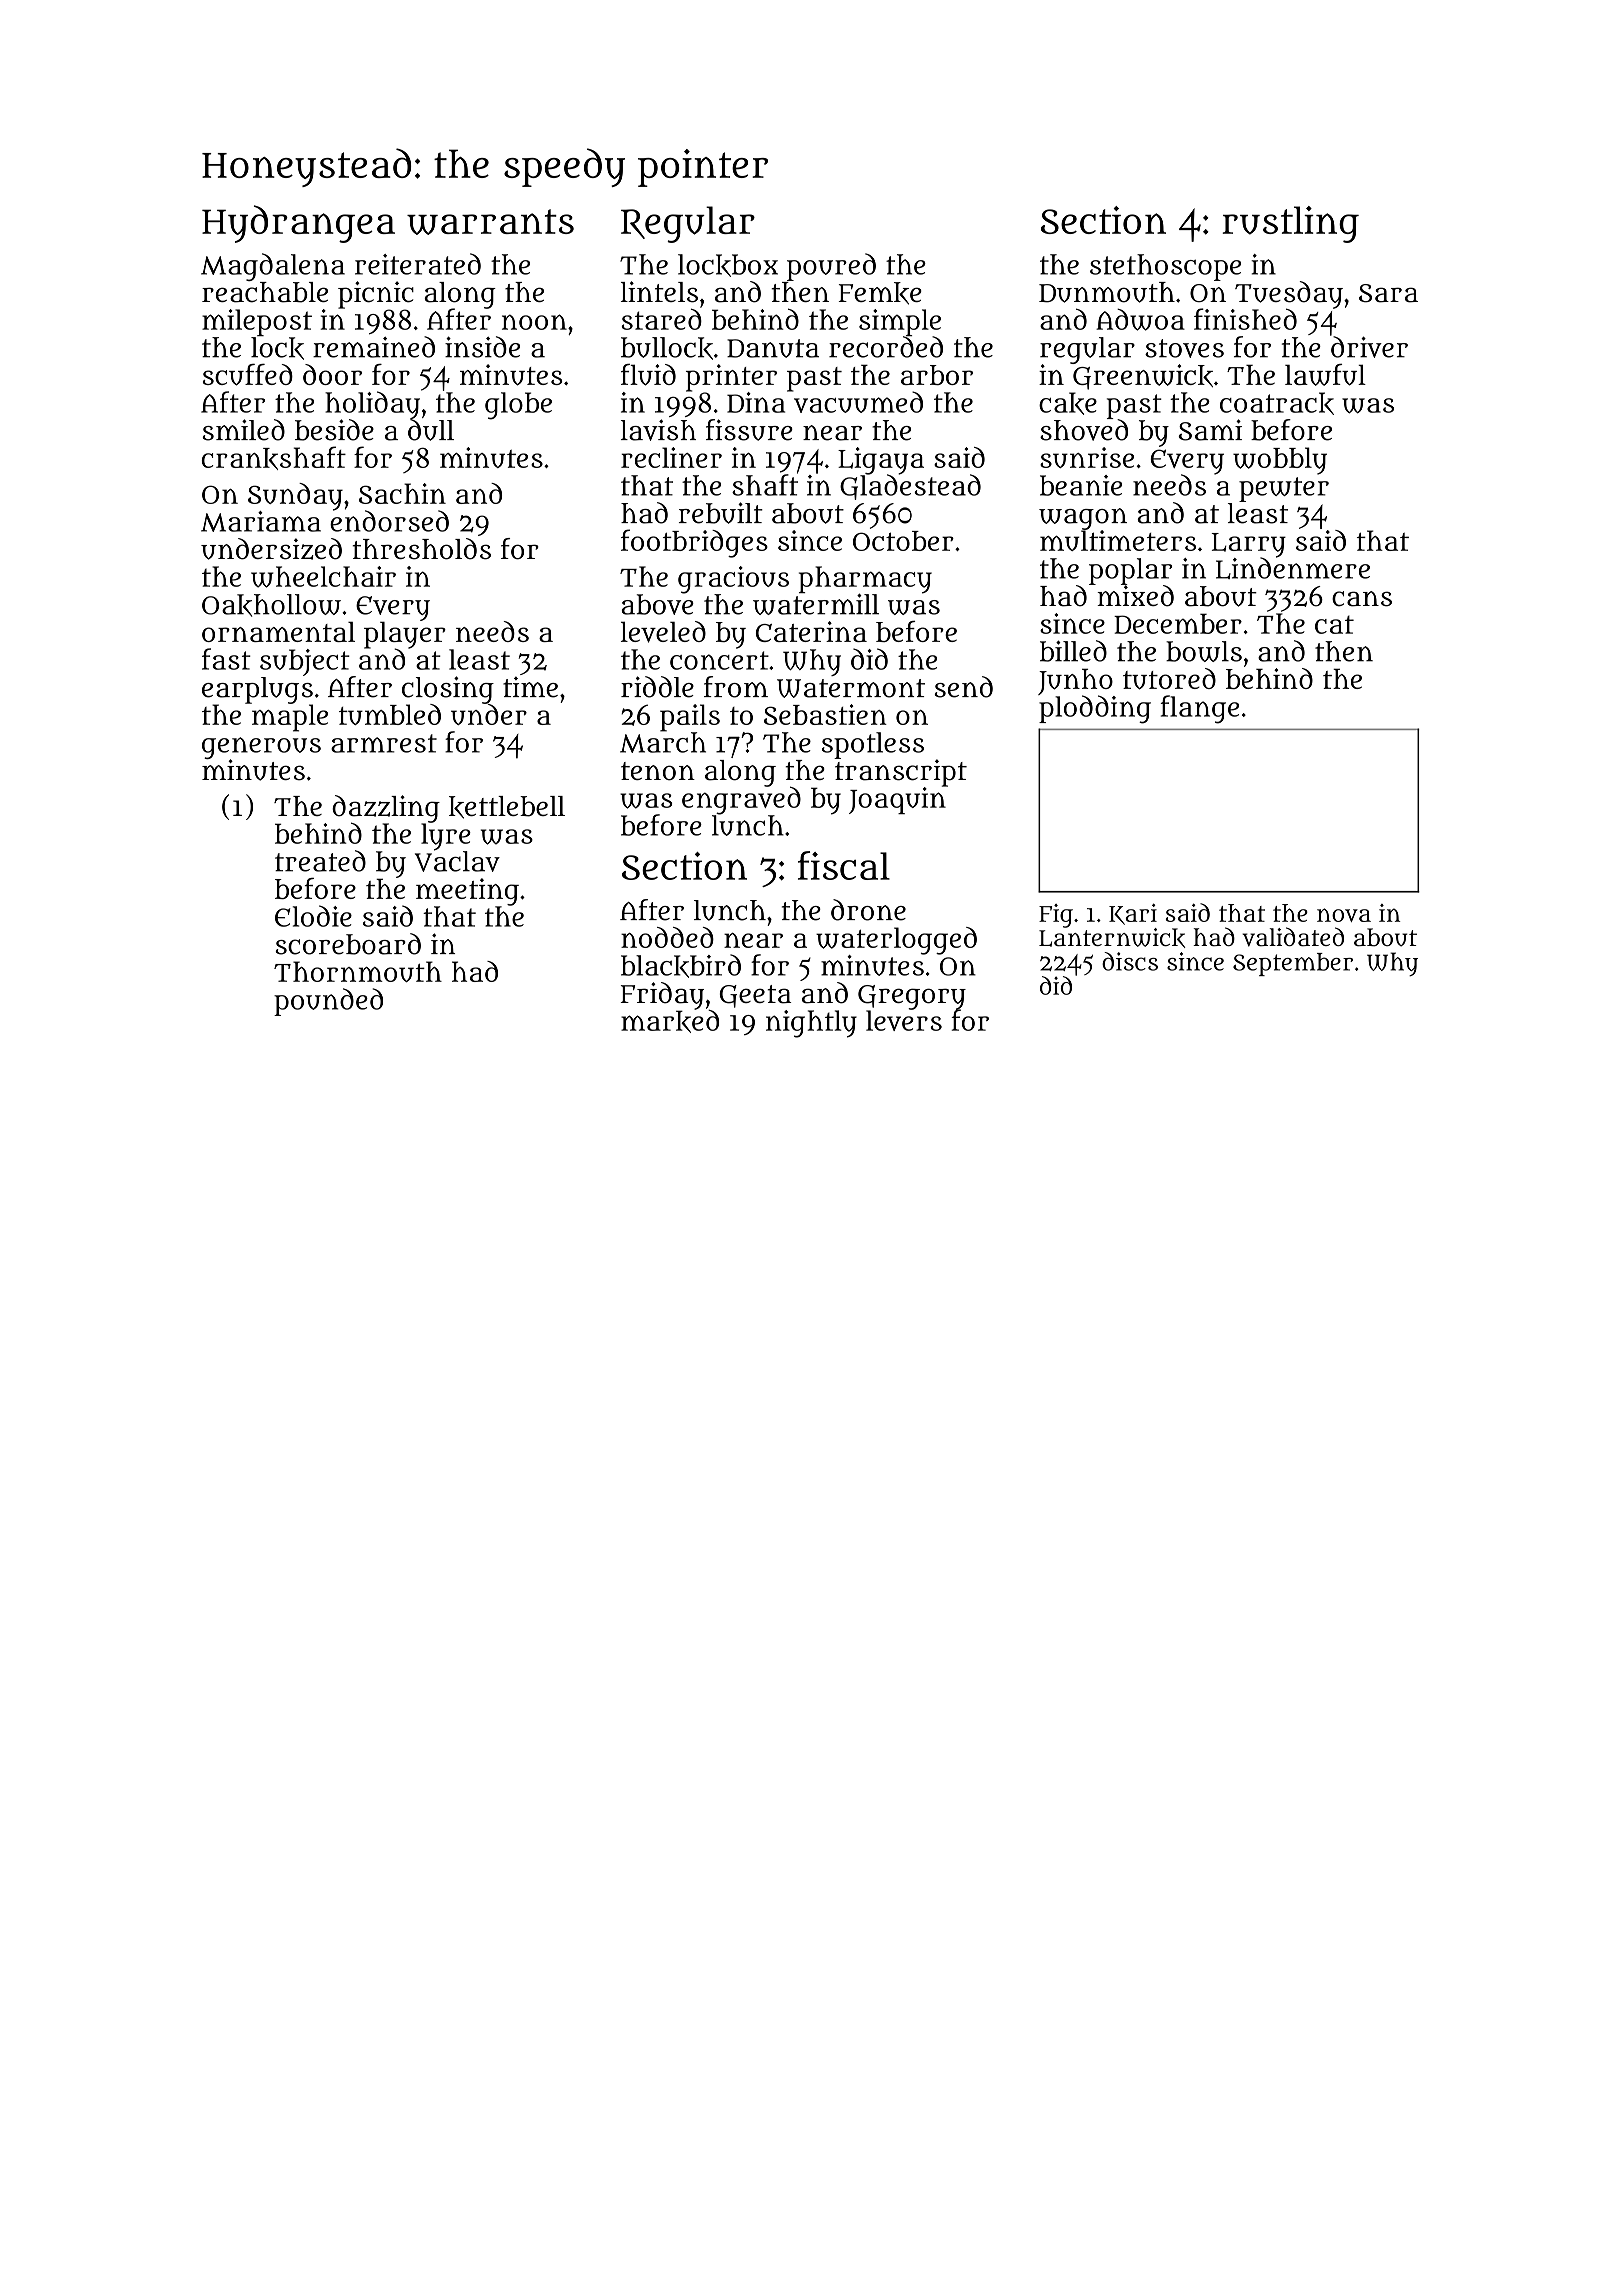 This page has width=1620, height=2292. Describe the element at coordinates (1291, 224) in the page. I see `rustling` at that location.
